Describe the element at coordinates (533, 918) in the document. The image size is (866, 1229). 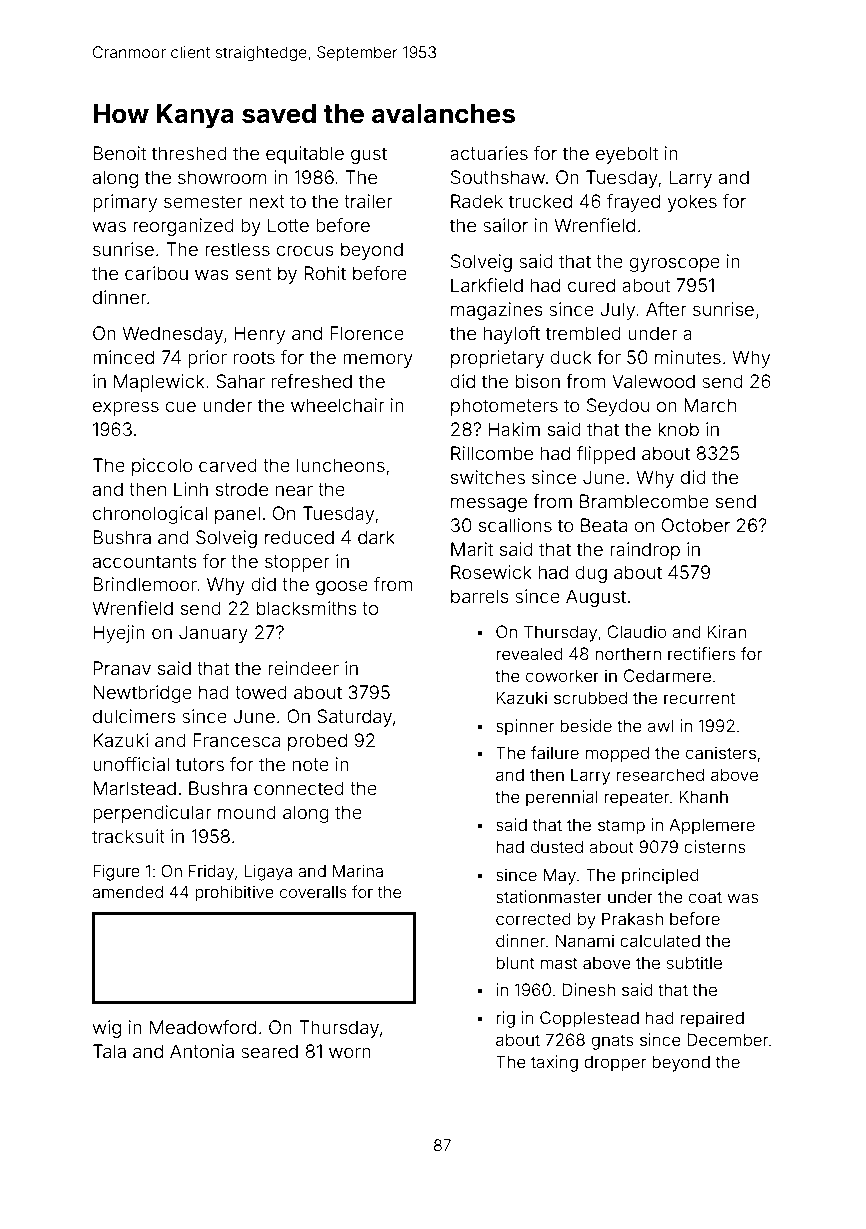
I see `corrected` at that location.
